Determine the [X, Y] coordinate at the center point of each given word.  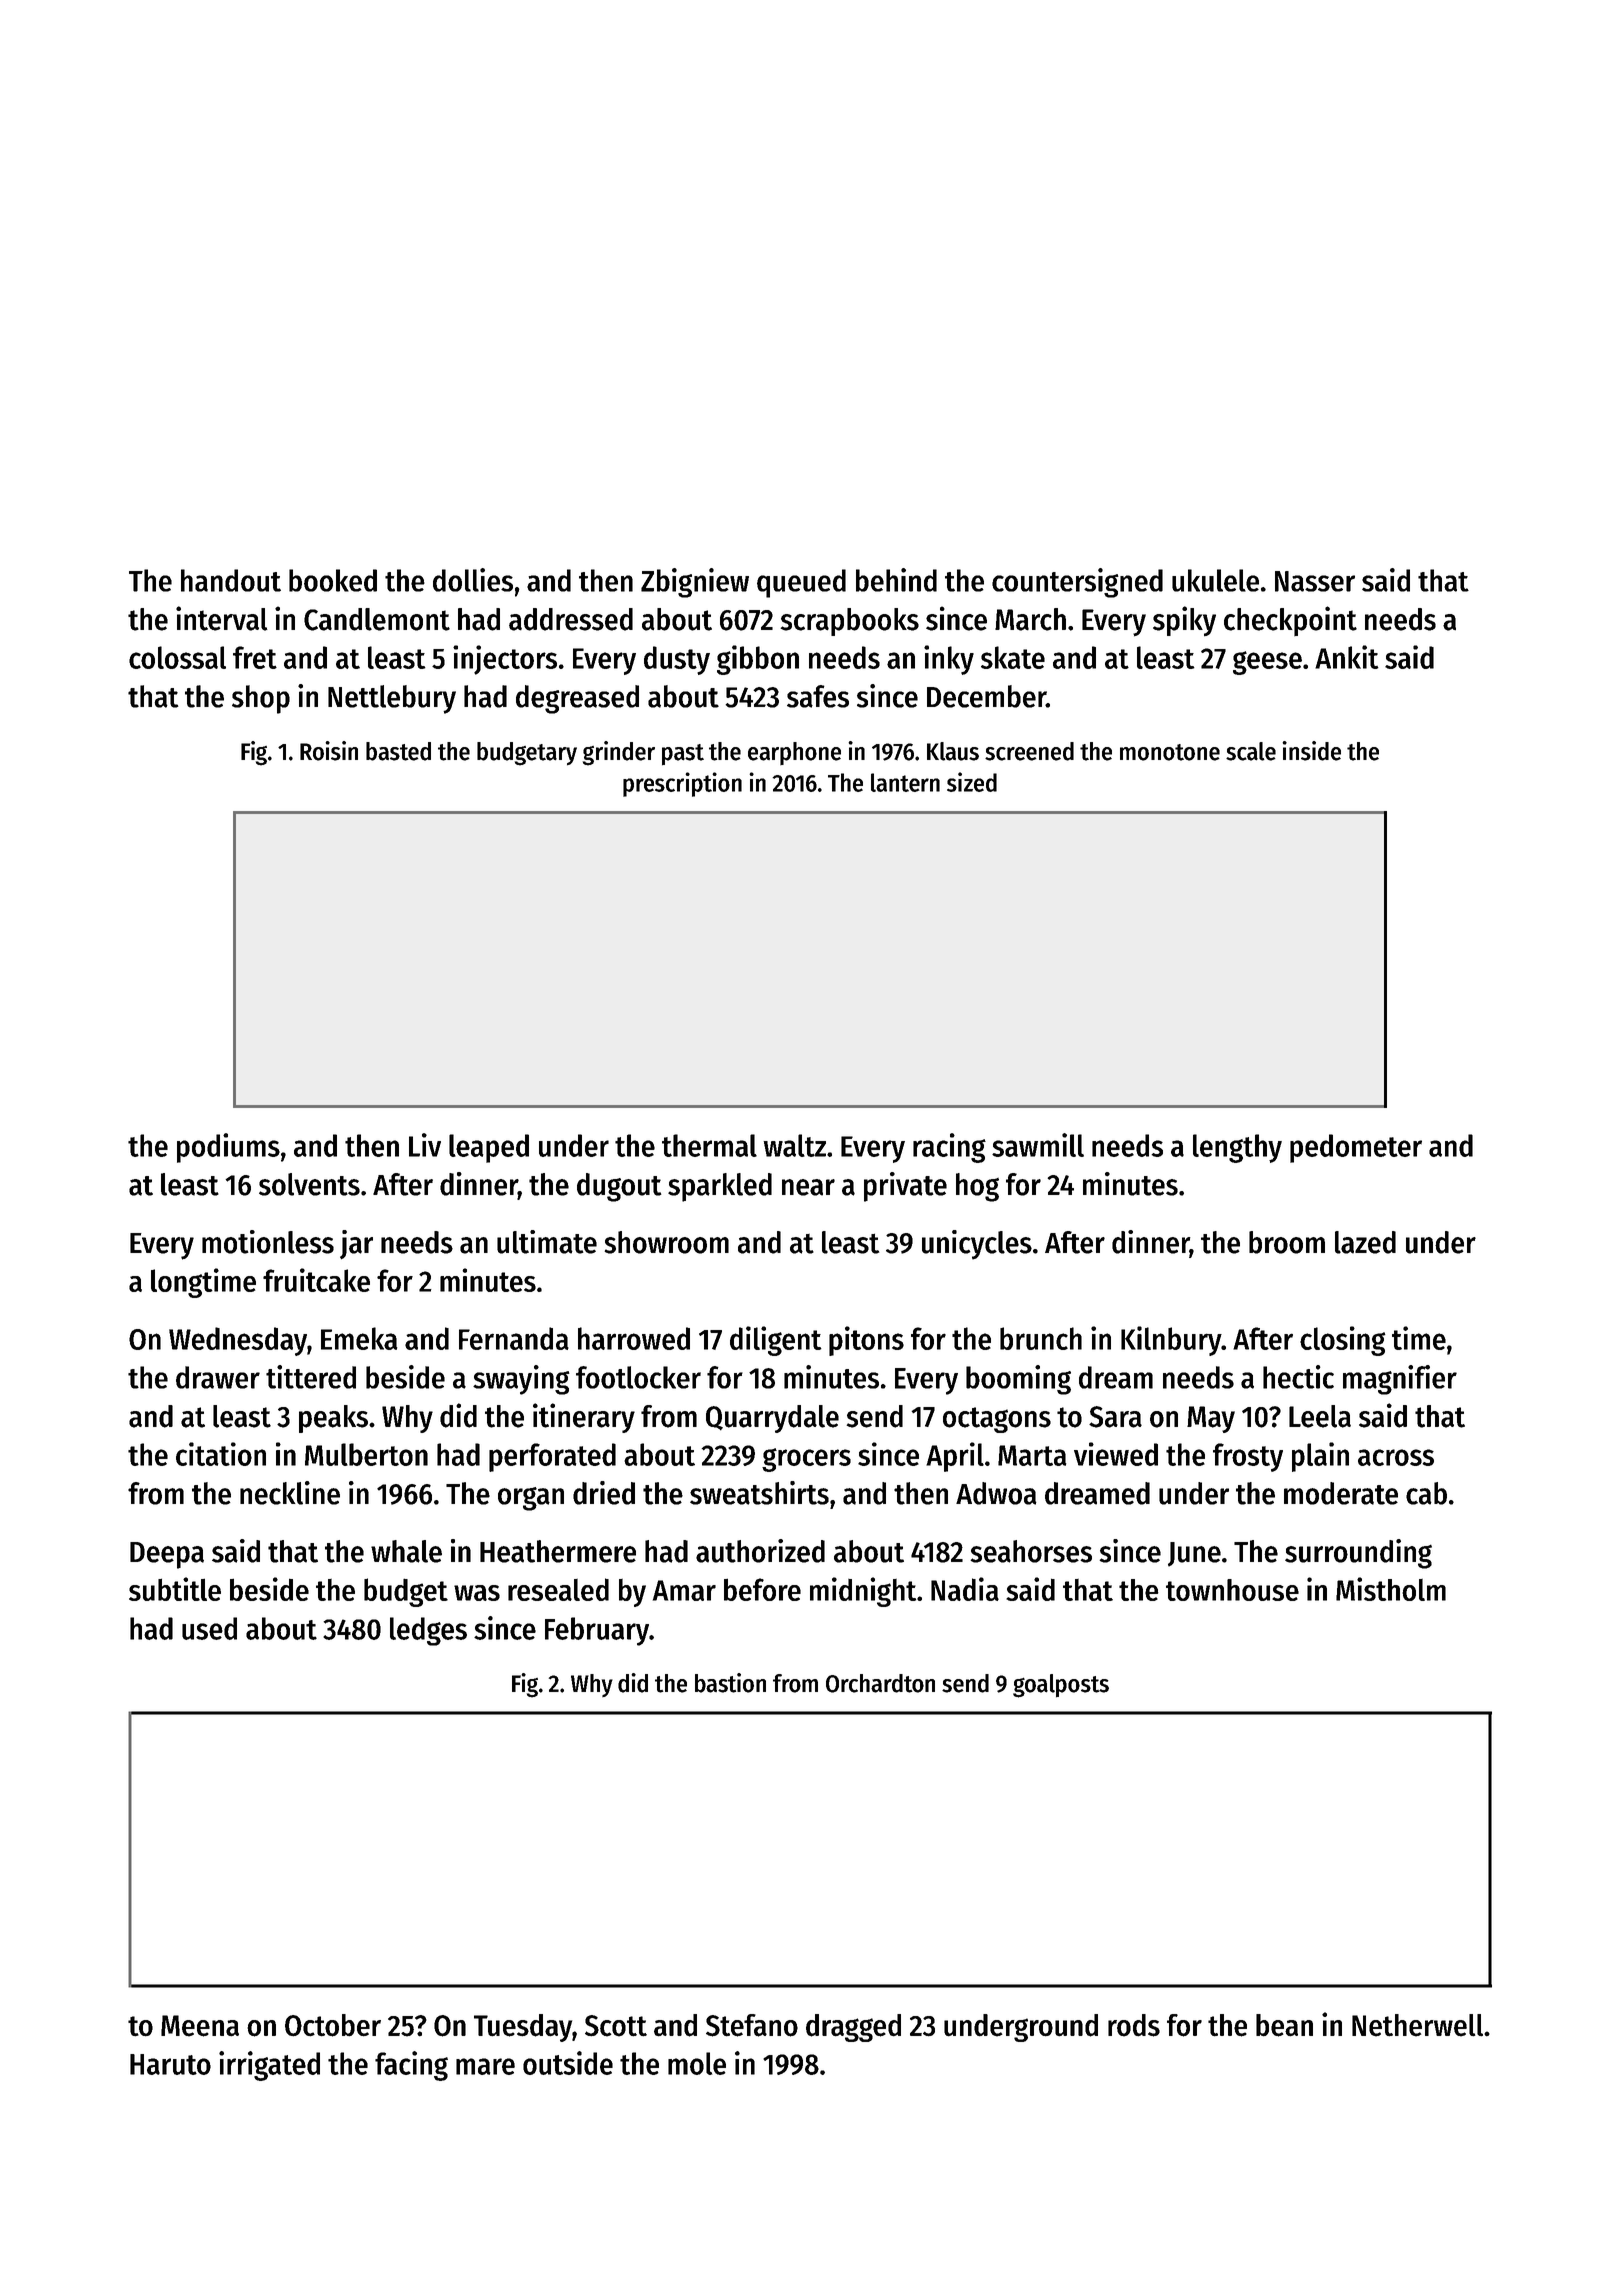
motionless [268, 1242]
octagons [997, 1420]
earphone [794, 753]
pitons [866, 1341]
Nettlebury [392, 699]
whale [406, 1551]
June [1194, 1554]
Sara [1115, 1417]
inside [1311, 751]
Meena [200, 2026]
